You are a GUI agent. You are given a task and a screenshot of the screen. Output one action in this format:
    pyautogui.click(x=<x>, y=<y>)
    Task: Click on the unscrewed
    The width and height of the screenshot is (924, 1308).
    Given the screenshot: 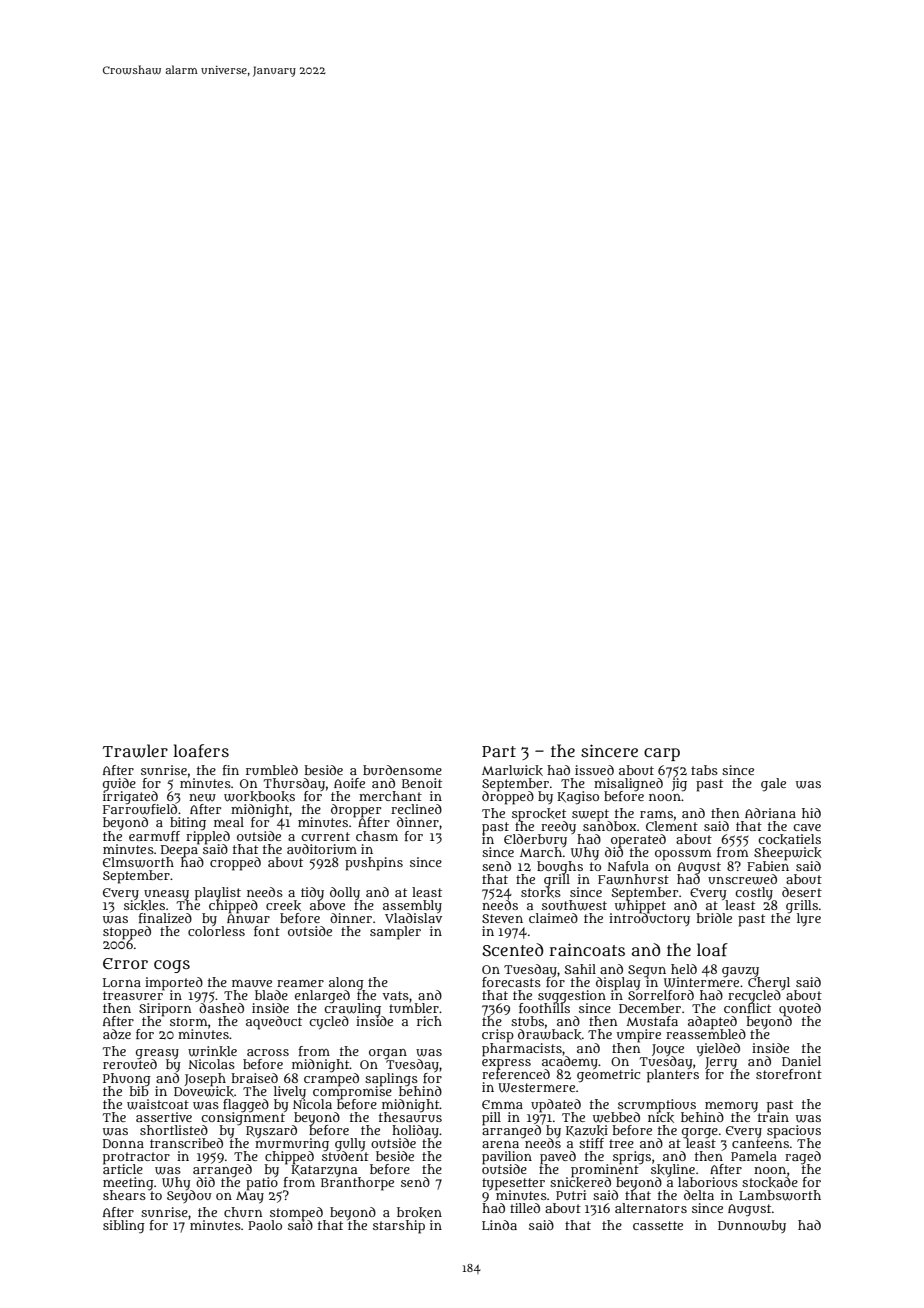 What is the action you would take?
    pyautogui.click(x=742, y=879)
